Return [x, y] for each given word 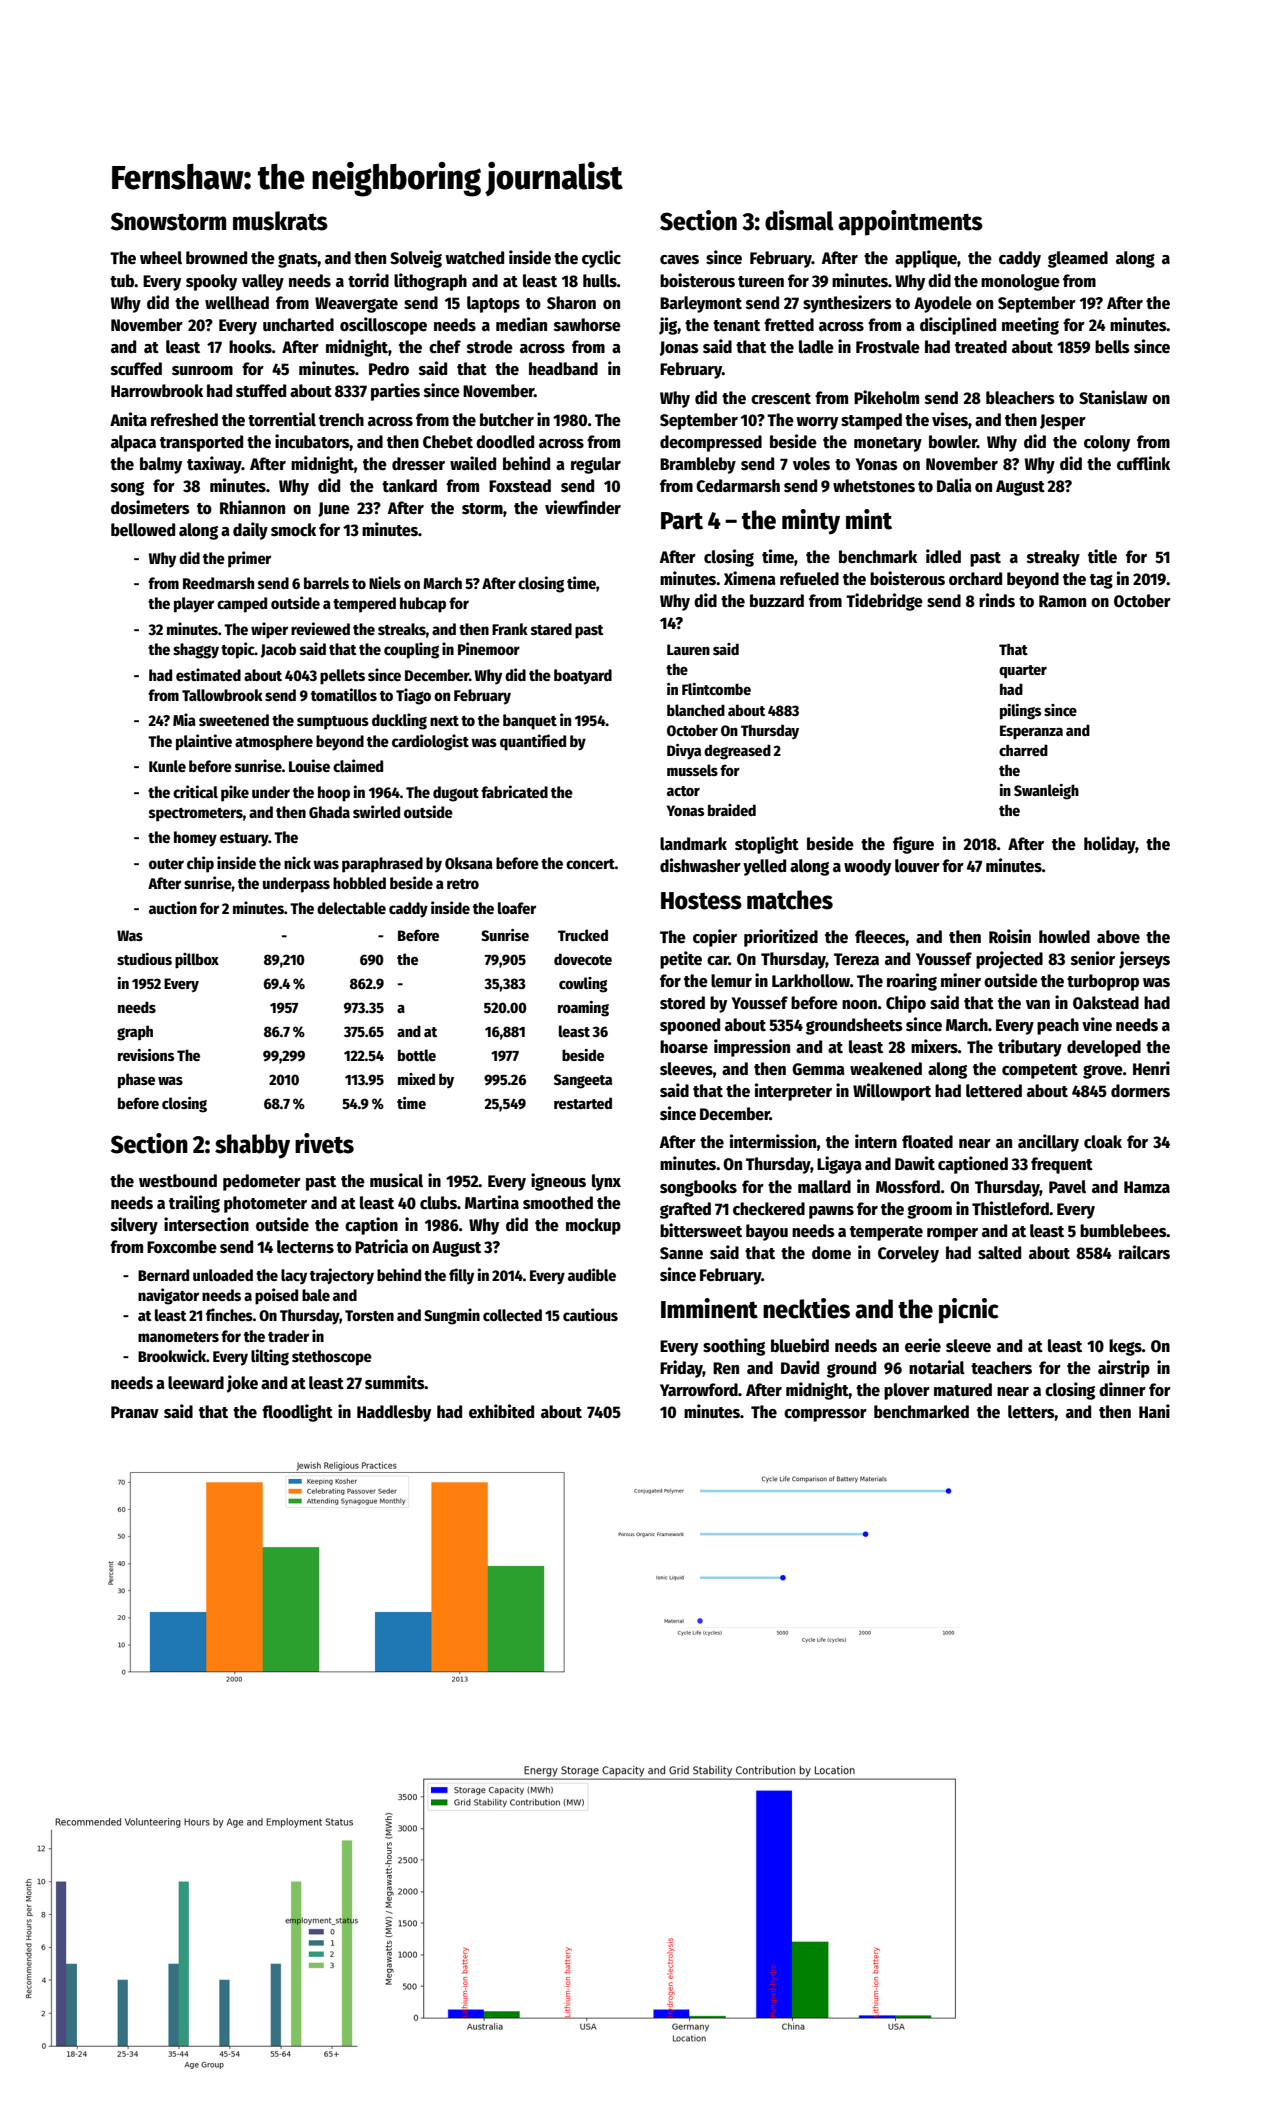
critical [195, 791]
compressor [825, 1415]
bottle [417, 1055]
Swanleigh [1046, 792]
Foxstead [520, 486]
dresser [418, 464]
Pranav [135, 1412]
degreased [737, 752]
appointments [910, 223]
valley [263, 282]
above [1118, 937]
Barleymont [701, 304]
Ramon [1062, 601]
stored [682, 1003]
